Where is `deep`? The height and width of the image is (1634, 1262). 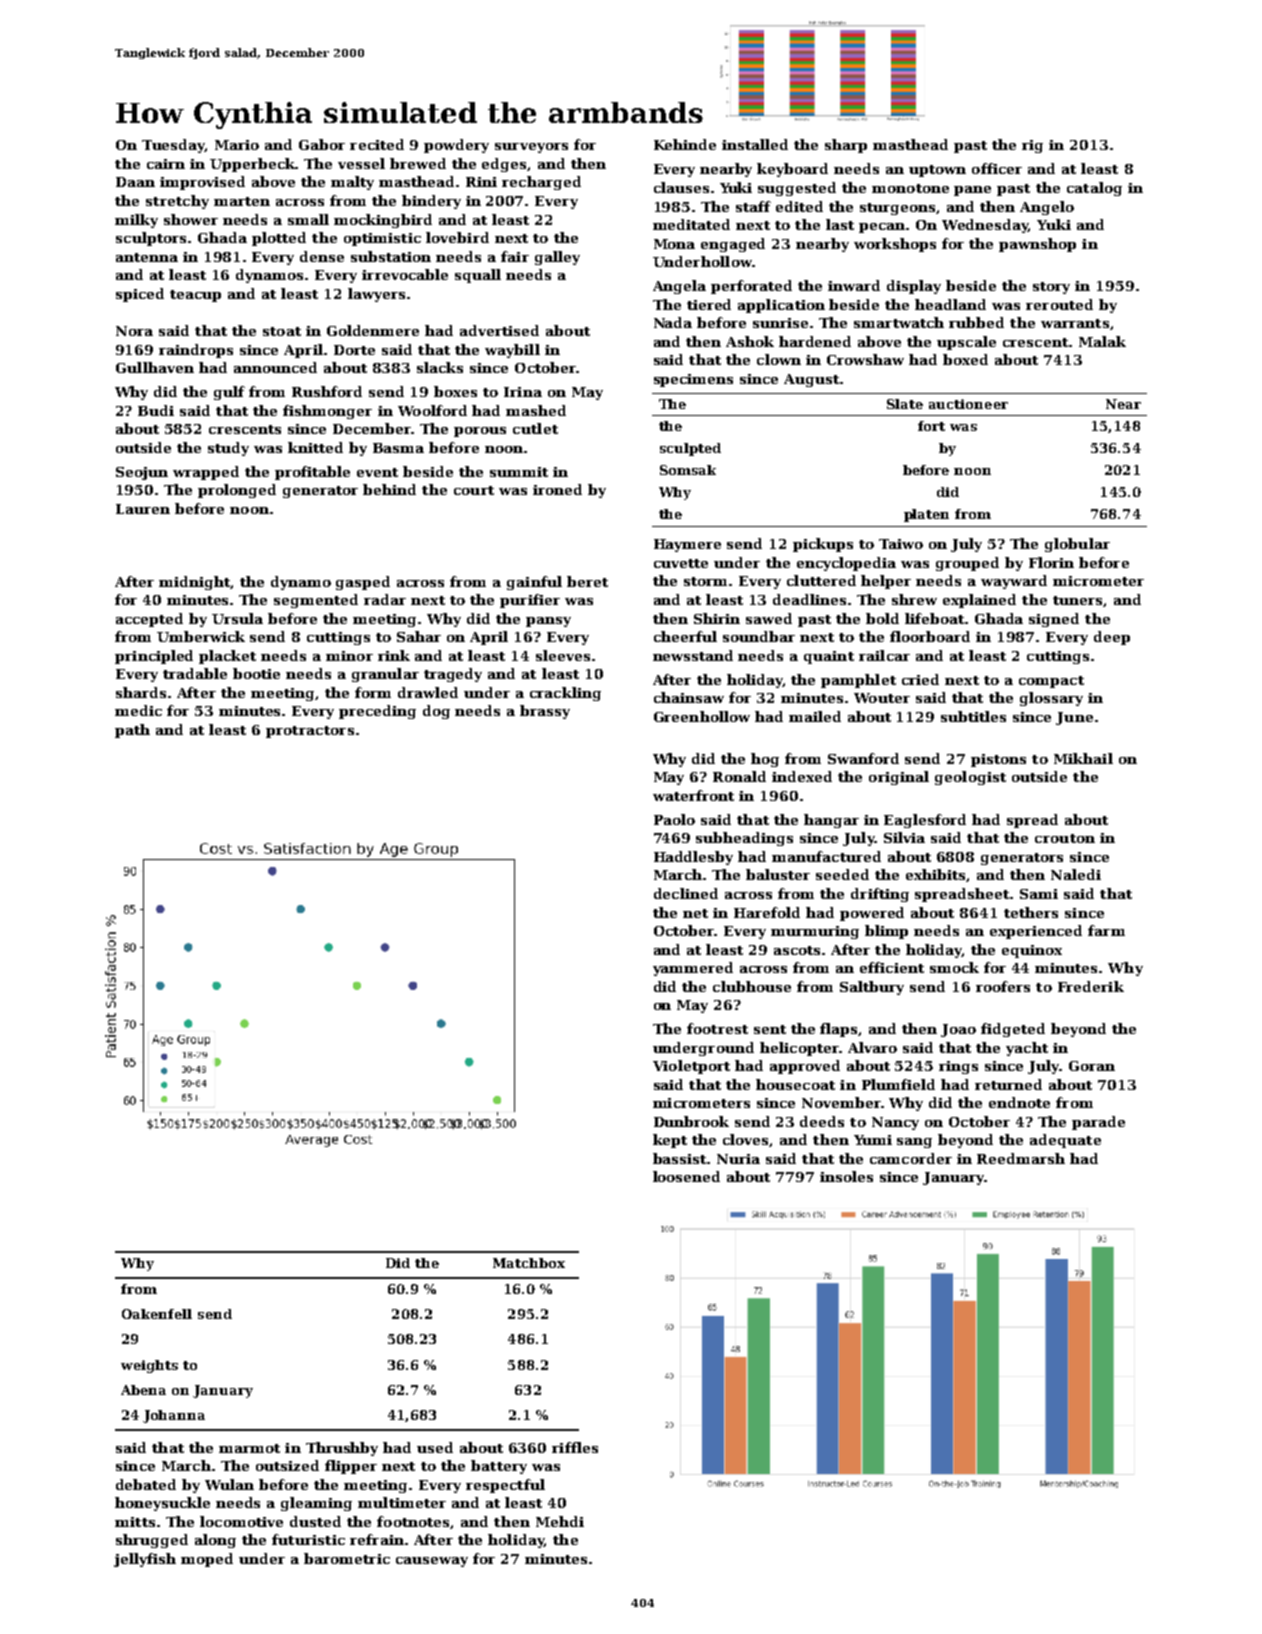 deep is located at coordinates (1112, 638).
